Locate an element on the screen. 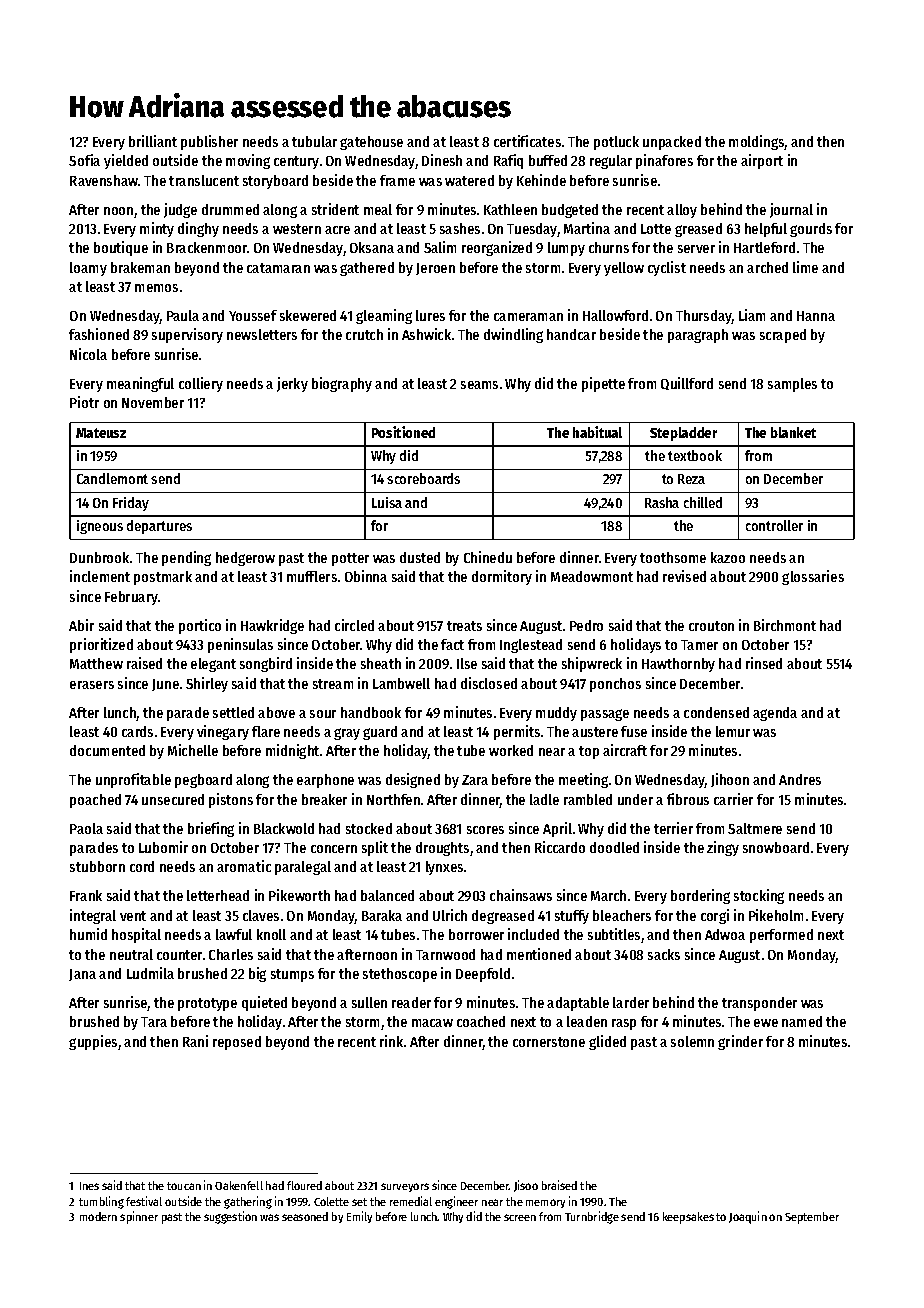 This screenshot has width=924, height=1308. translucent is located at coordinates (204, 180).
